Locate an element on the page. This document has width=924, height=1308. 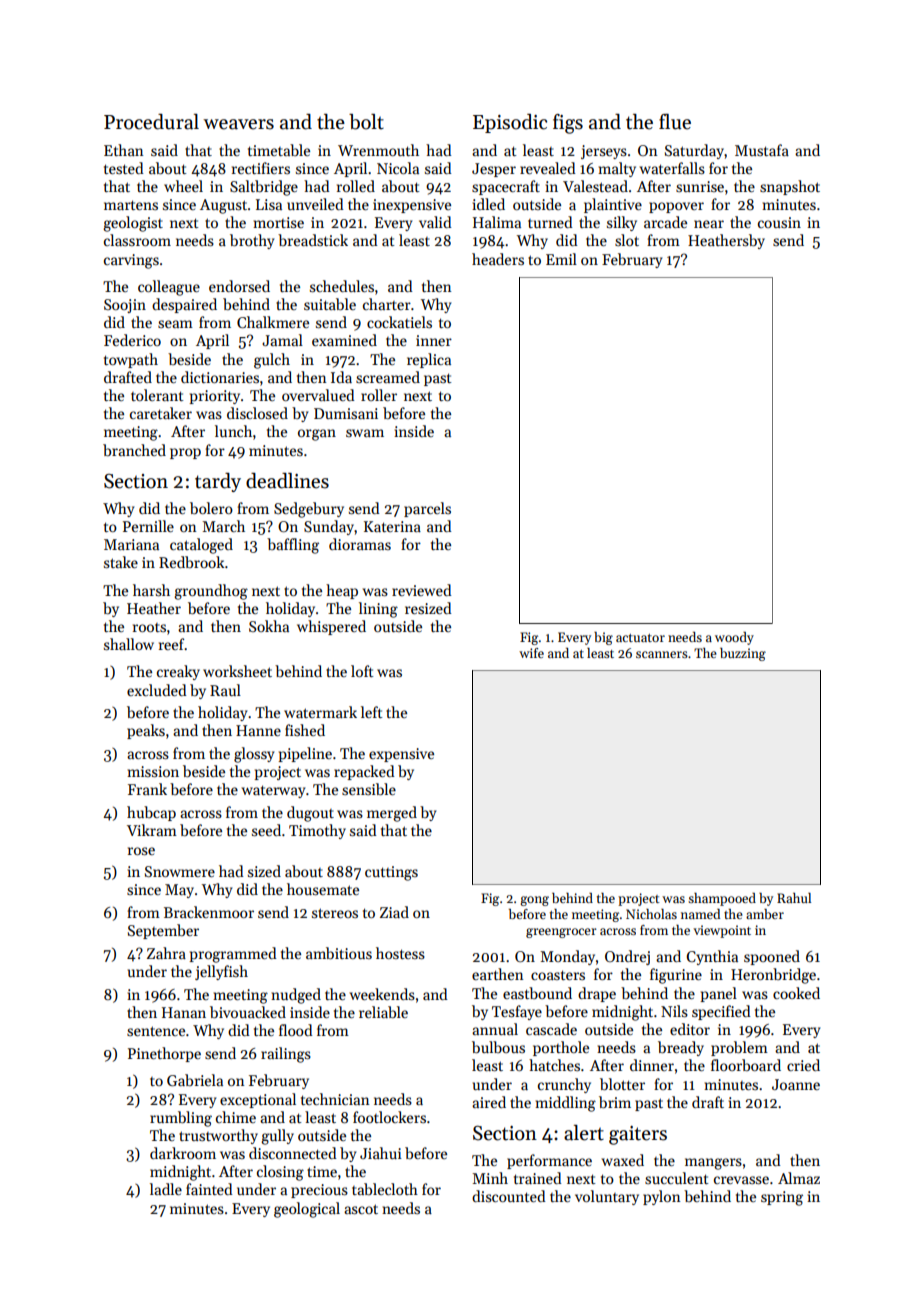
bolt is located at coordinates (366, 122).
